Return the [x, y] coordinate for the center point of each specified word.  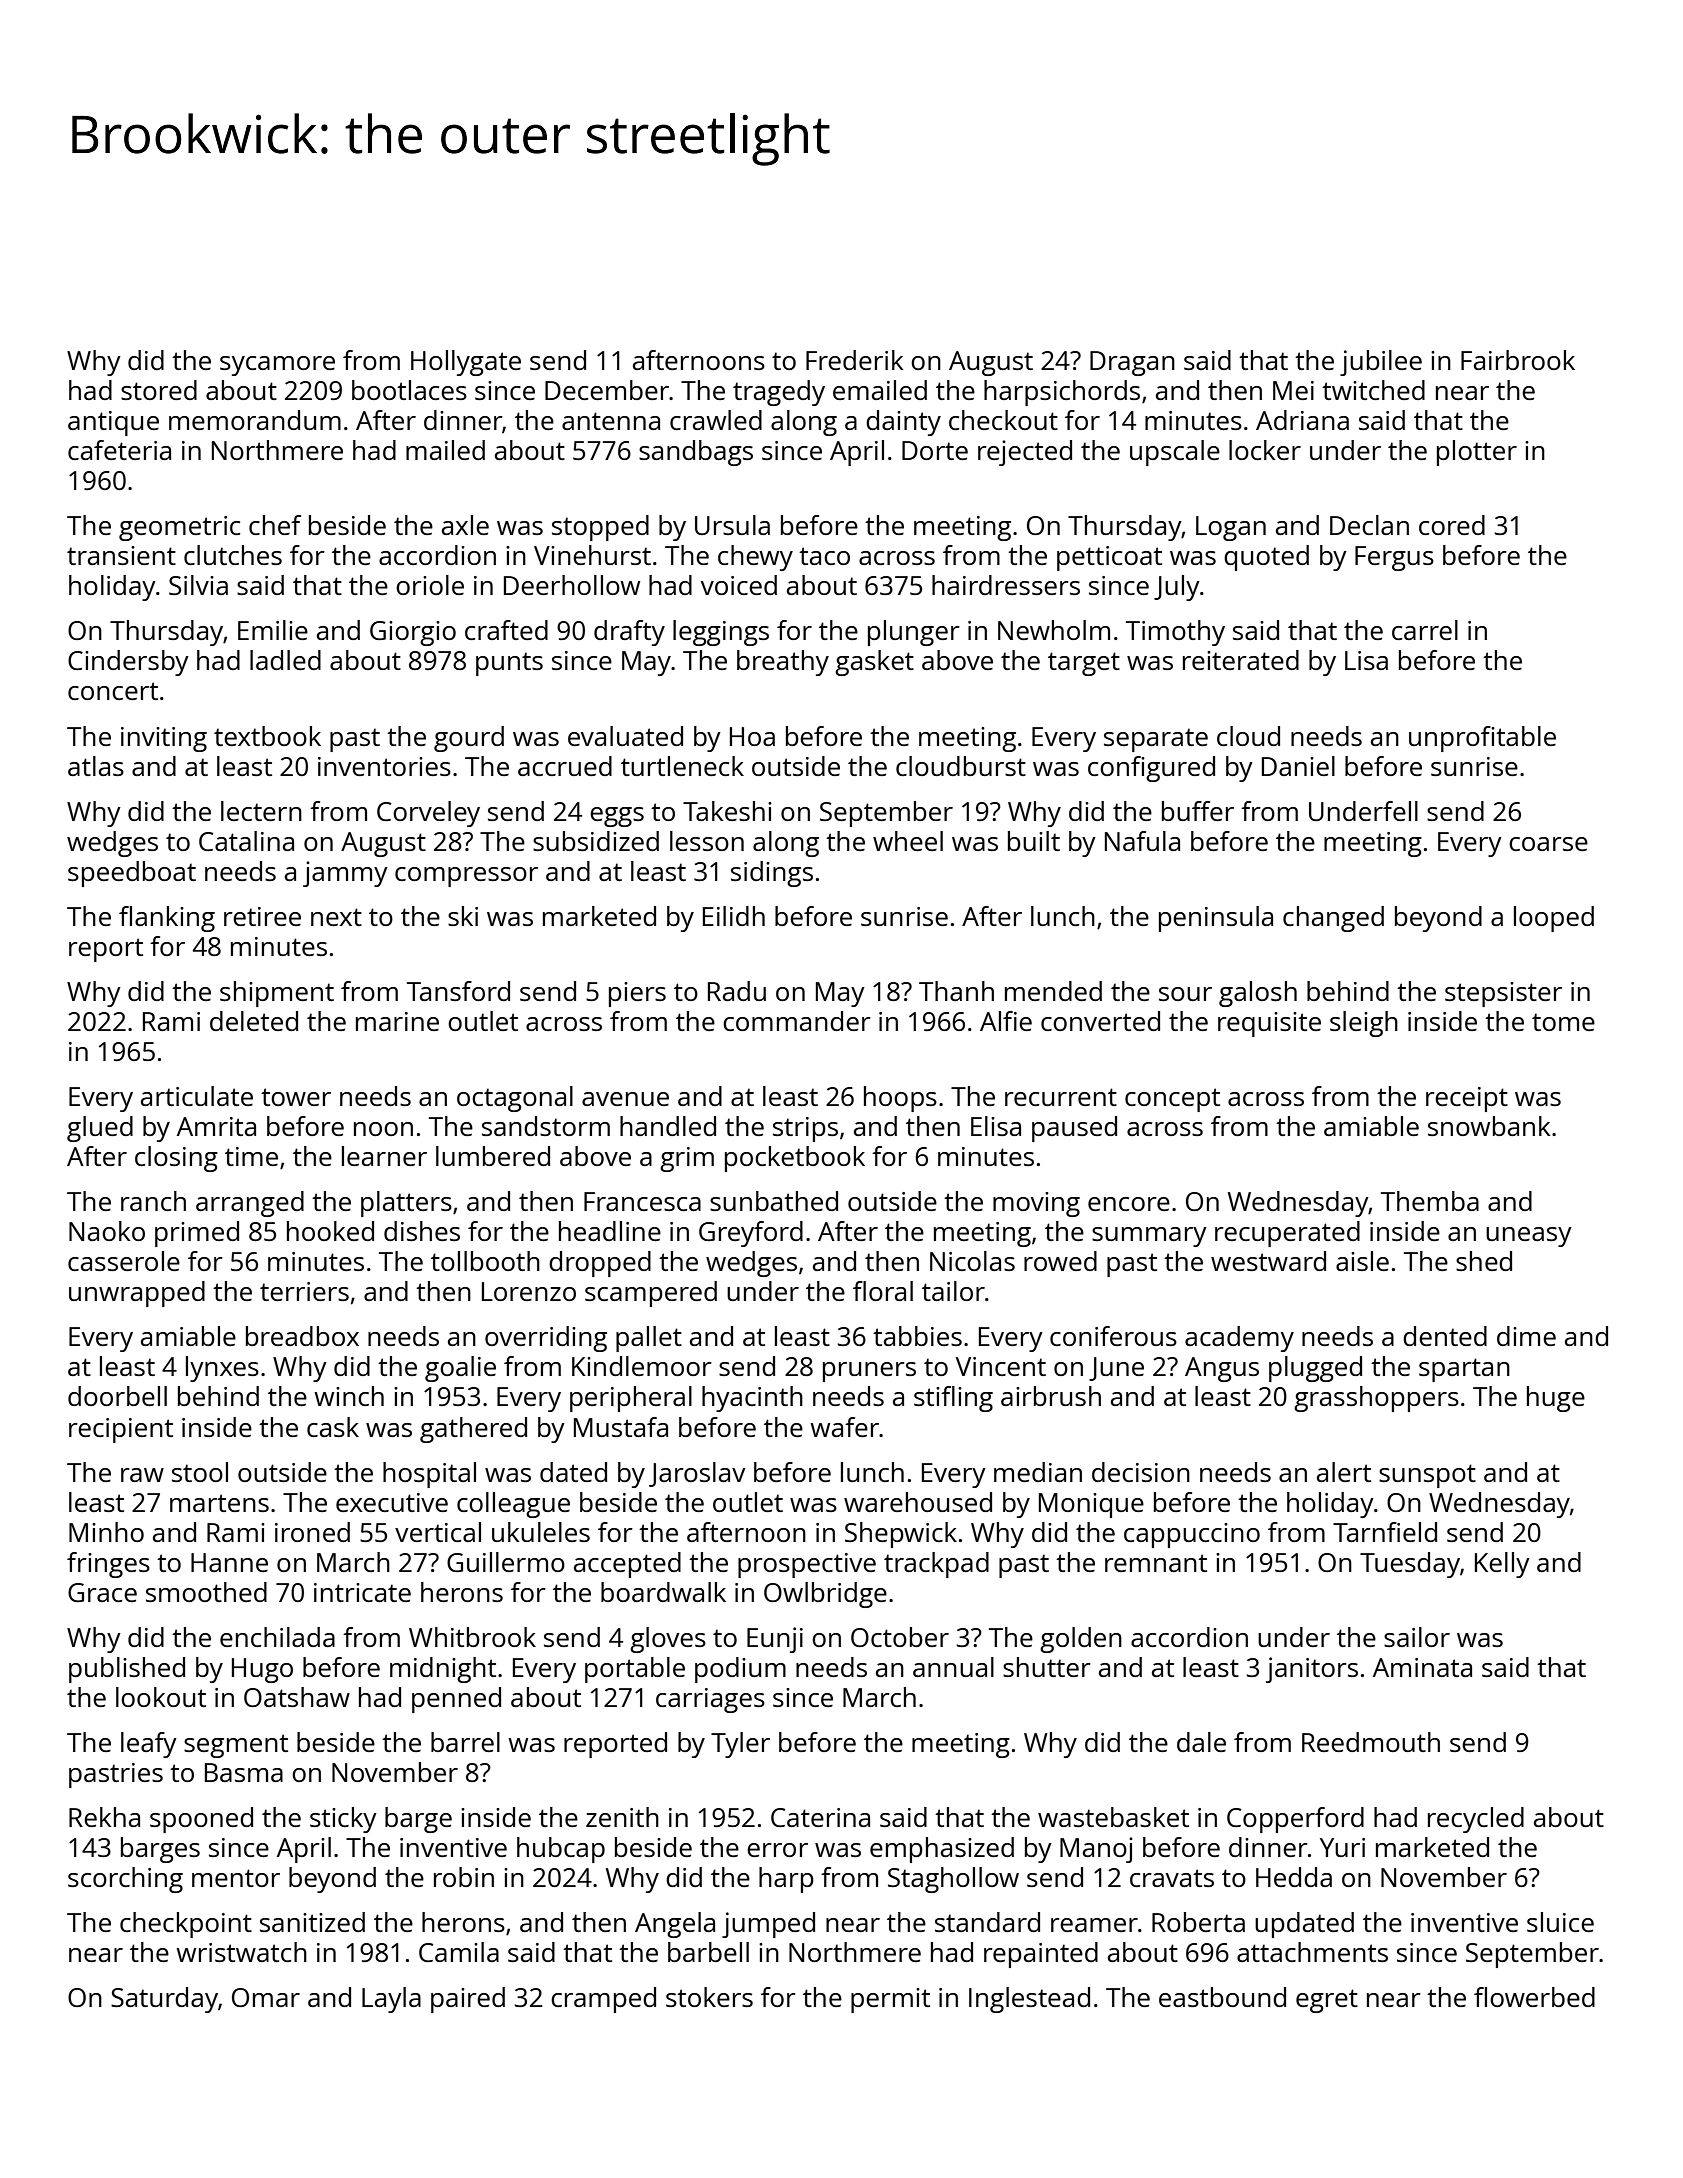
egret [1327, 2001]
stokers [709, 1997]
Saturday [164, 2000]
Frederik [855, 360]
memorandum [255, 420]
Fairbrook [1518, 360]
